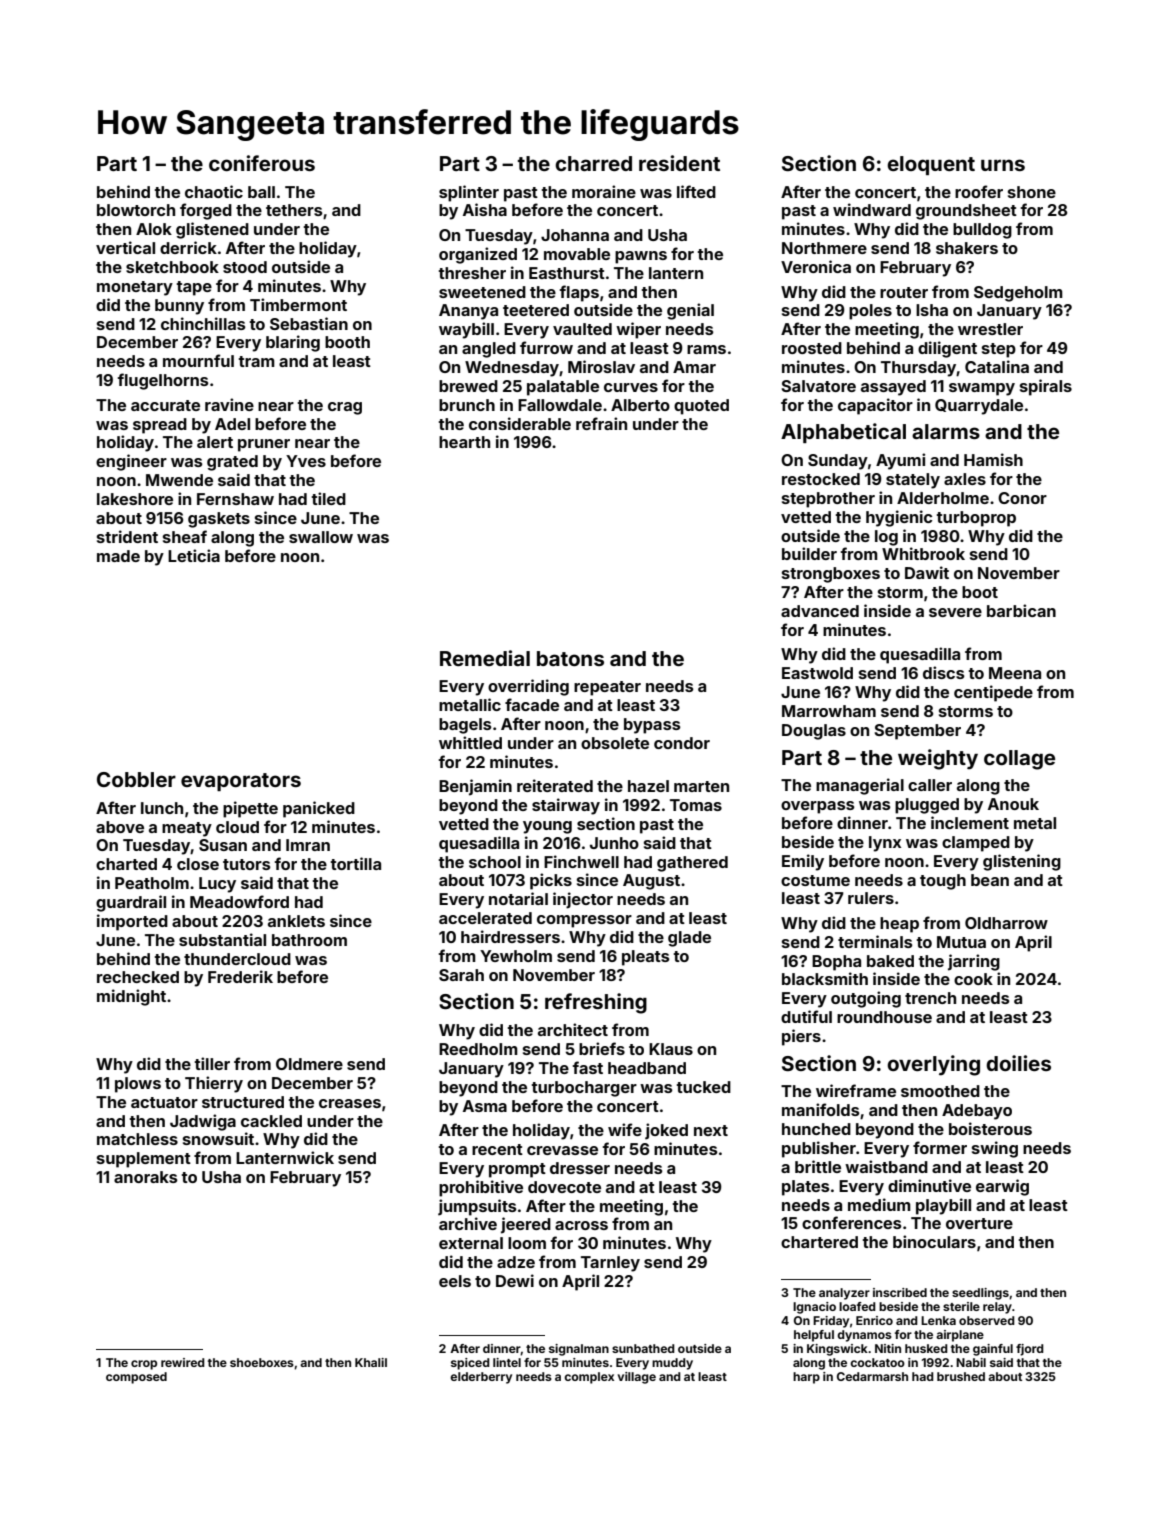 The width and height of the document is (1171, 1515). I want to click on Adebayo, so click(977, 1112).
